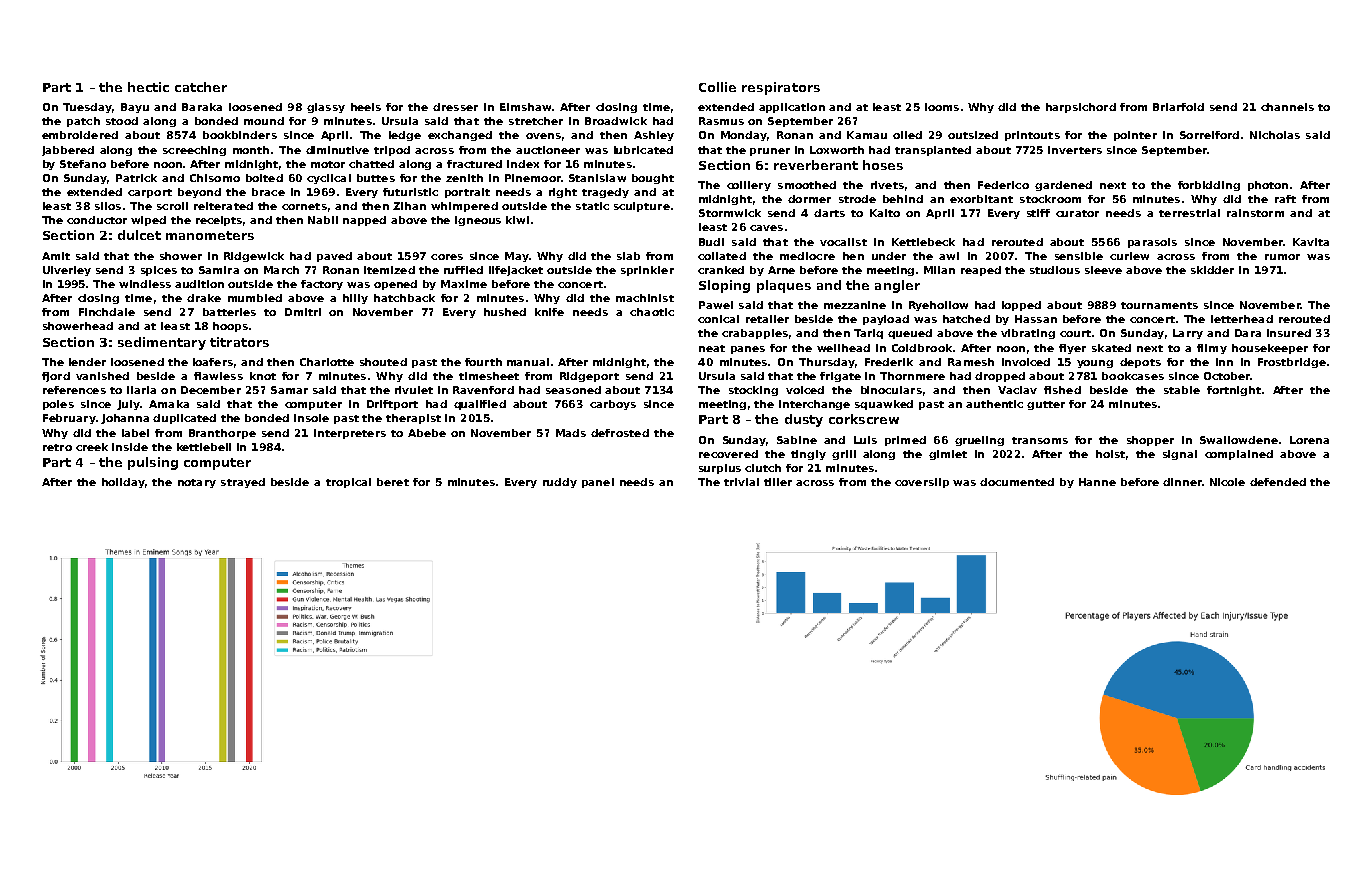 The width and height of the document is (1372, 887). I want to click on catcher, so click(201, 87).
